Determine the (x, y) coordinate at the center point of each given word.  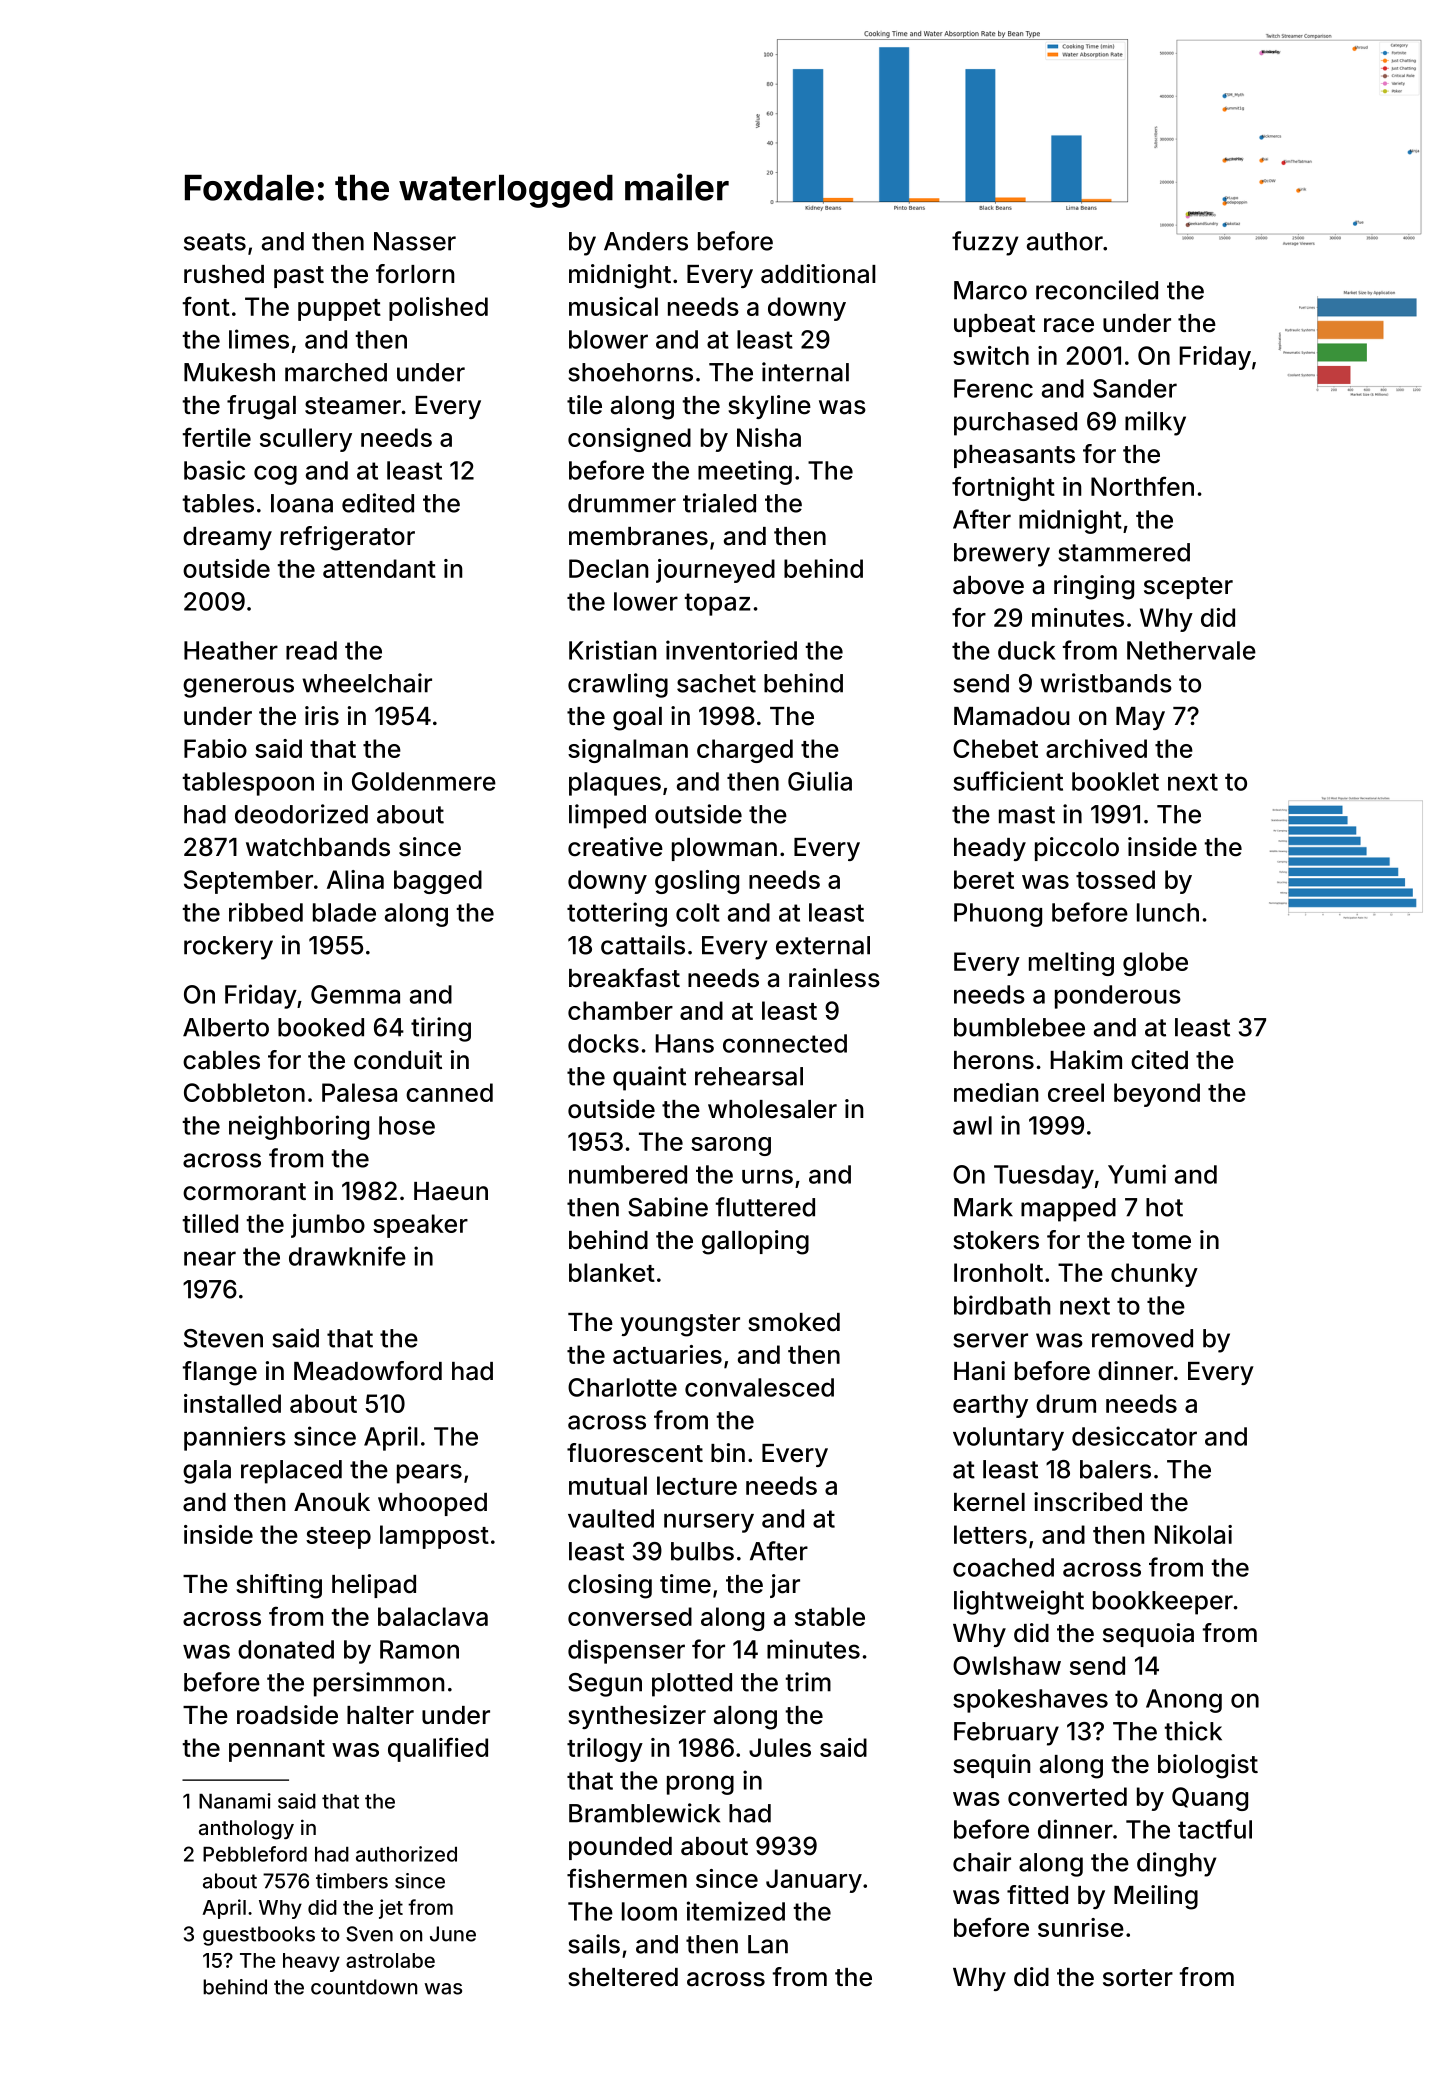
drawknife (347, 1256)
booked (321, 1027)
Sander (1135, 388)
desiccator (1134, 1436)
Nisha (769, 437)
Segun (605, 1685)
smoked (794, 1322)
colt (698, 912)
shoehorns (630, 372)
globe (1155, 964)
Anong (1184, 1701)
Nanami (235, 1801)
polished (438, 309)
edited (378, 503)
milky (1155, 423)
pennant (277, 1751)
